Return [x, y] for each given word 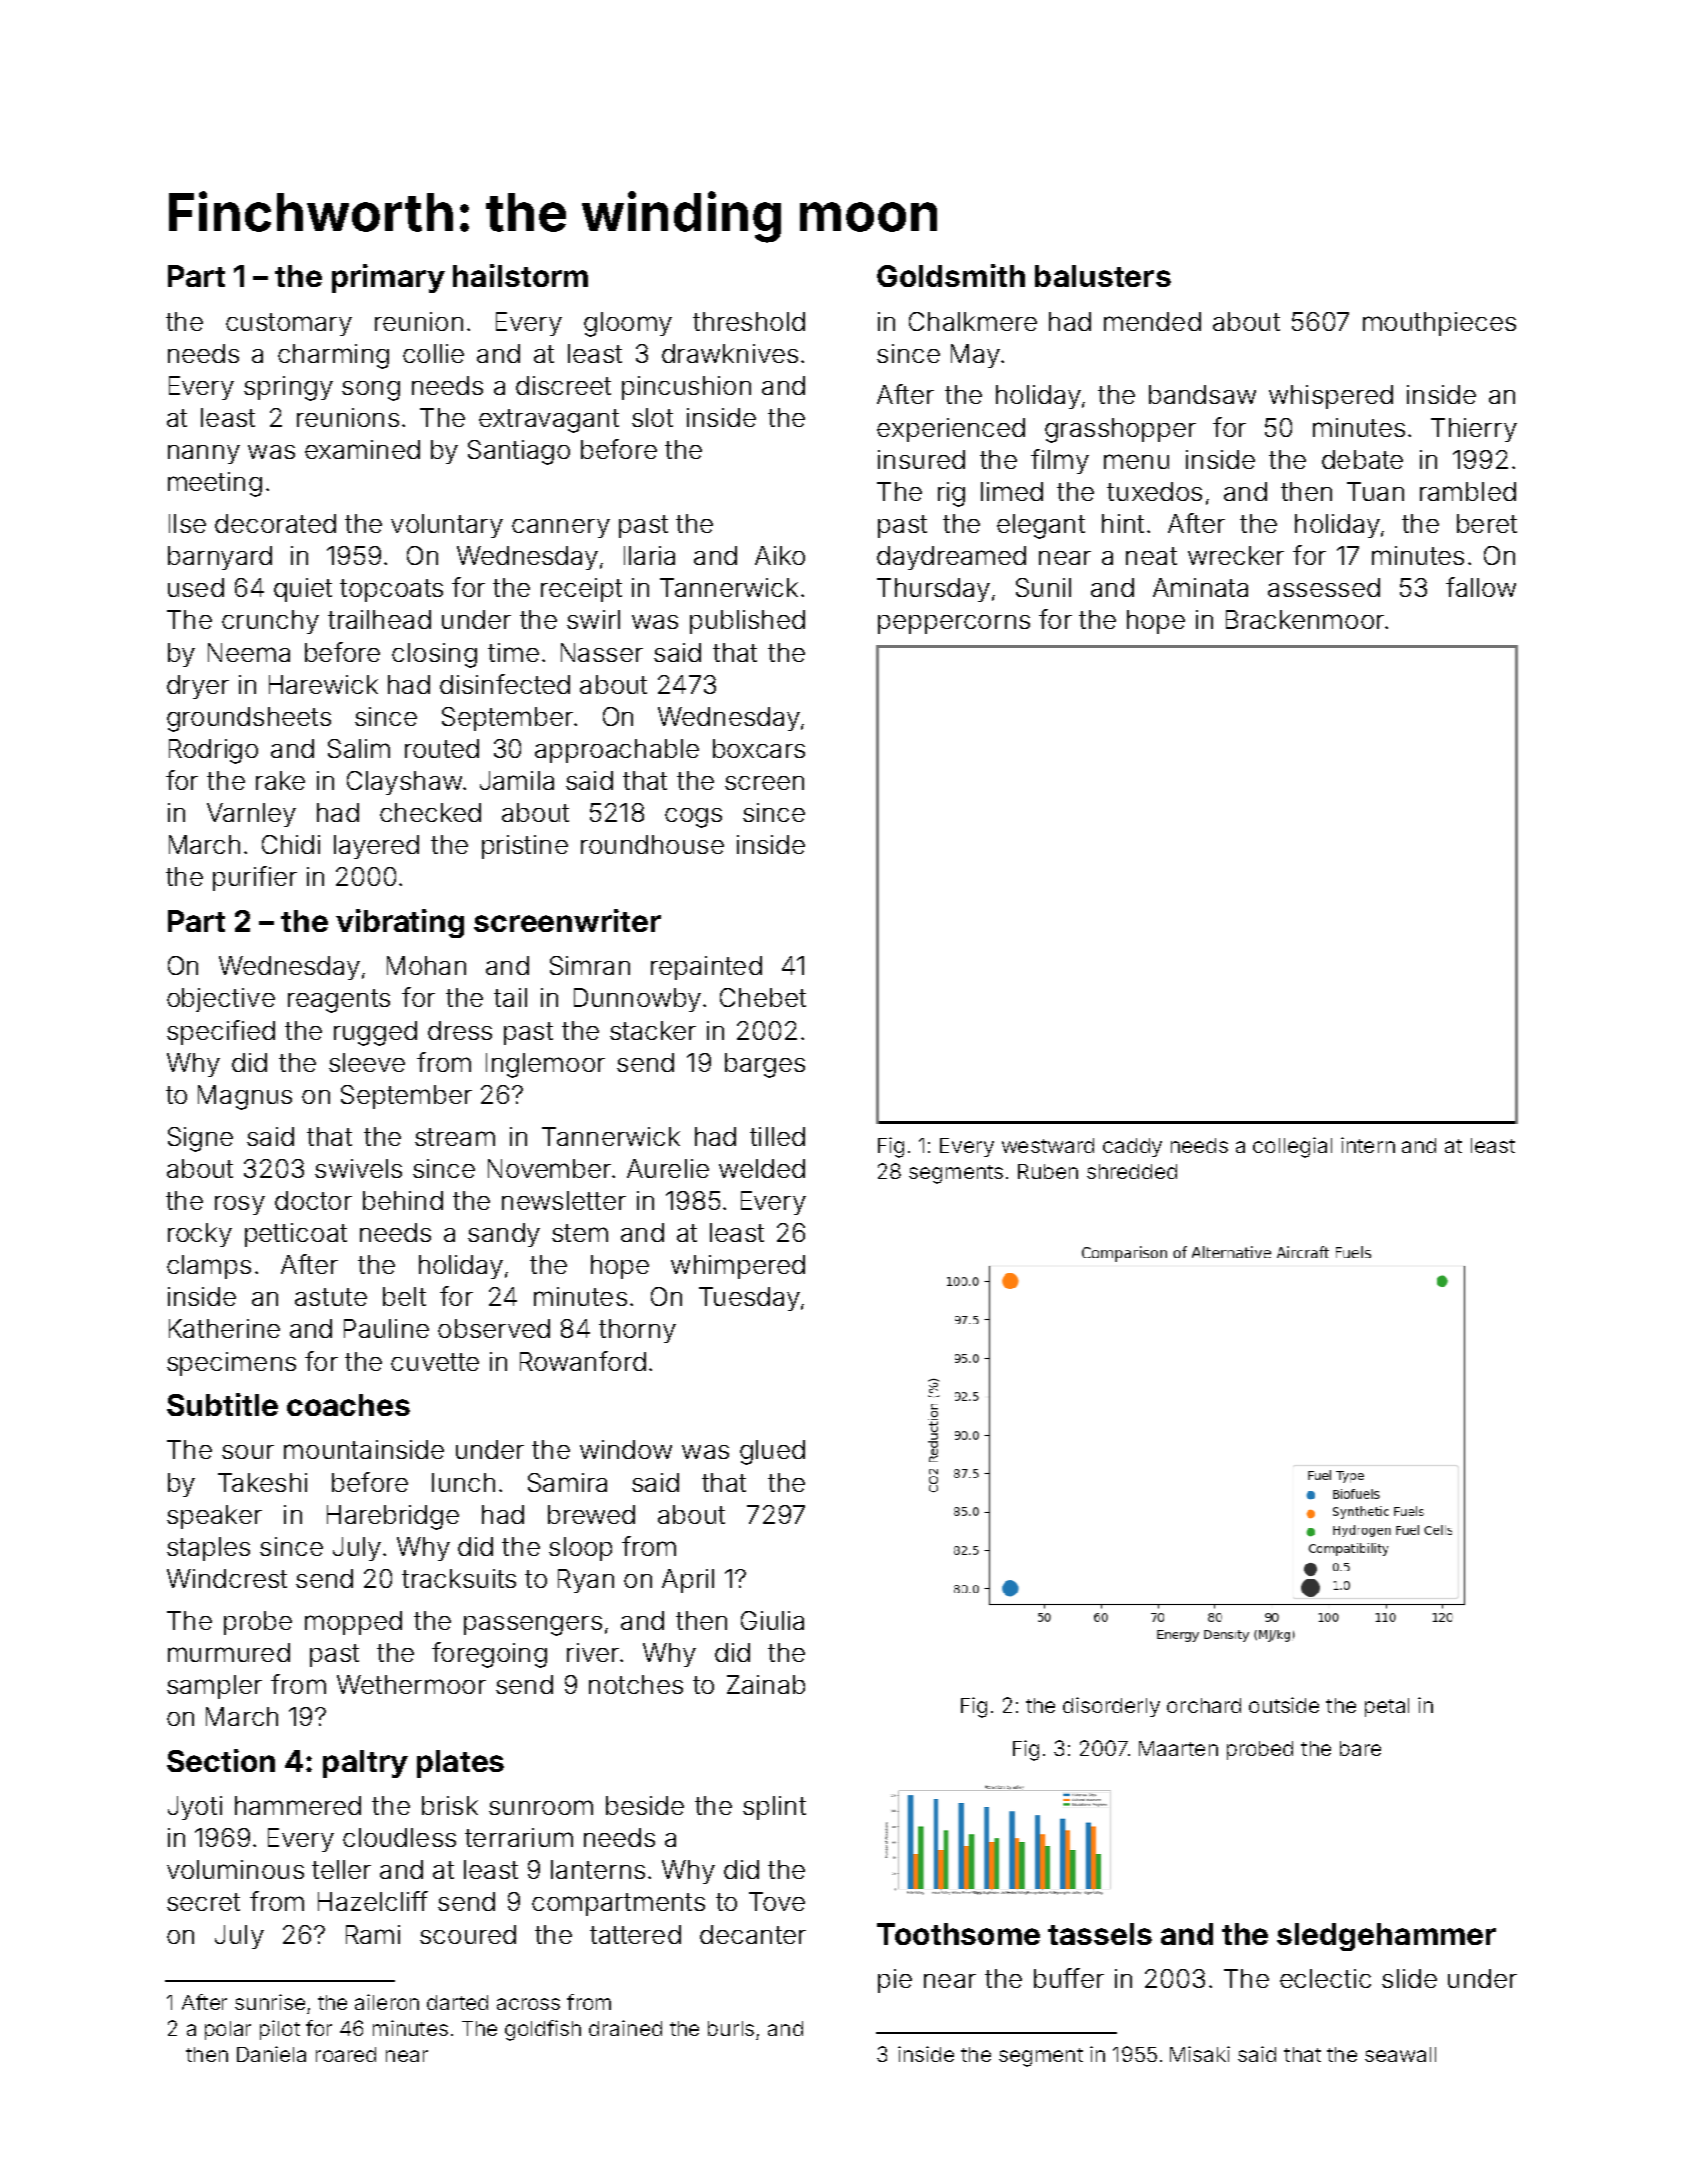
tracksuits [459, 1578]
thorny [637, 1331]
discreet [563, 385]
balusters [1103, 276]
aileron [387, 2002]
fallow [1481, 587]
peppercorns [954, 624]
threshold [749, 321]
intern [1368, 1145]
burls [731, 2028]
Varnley [251, 815]
